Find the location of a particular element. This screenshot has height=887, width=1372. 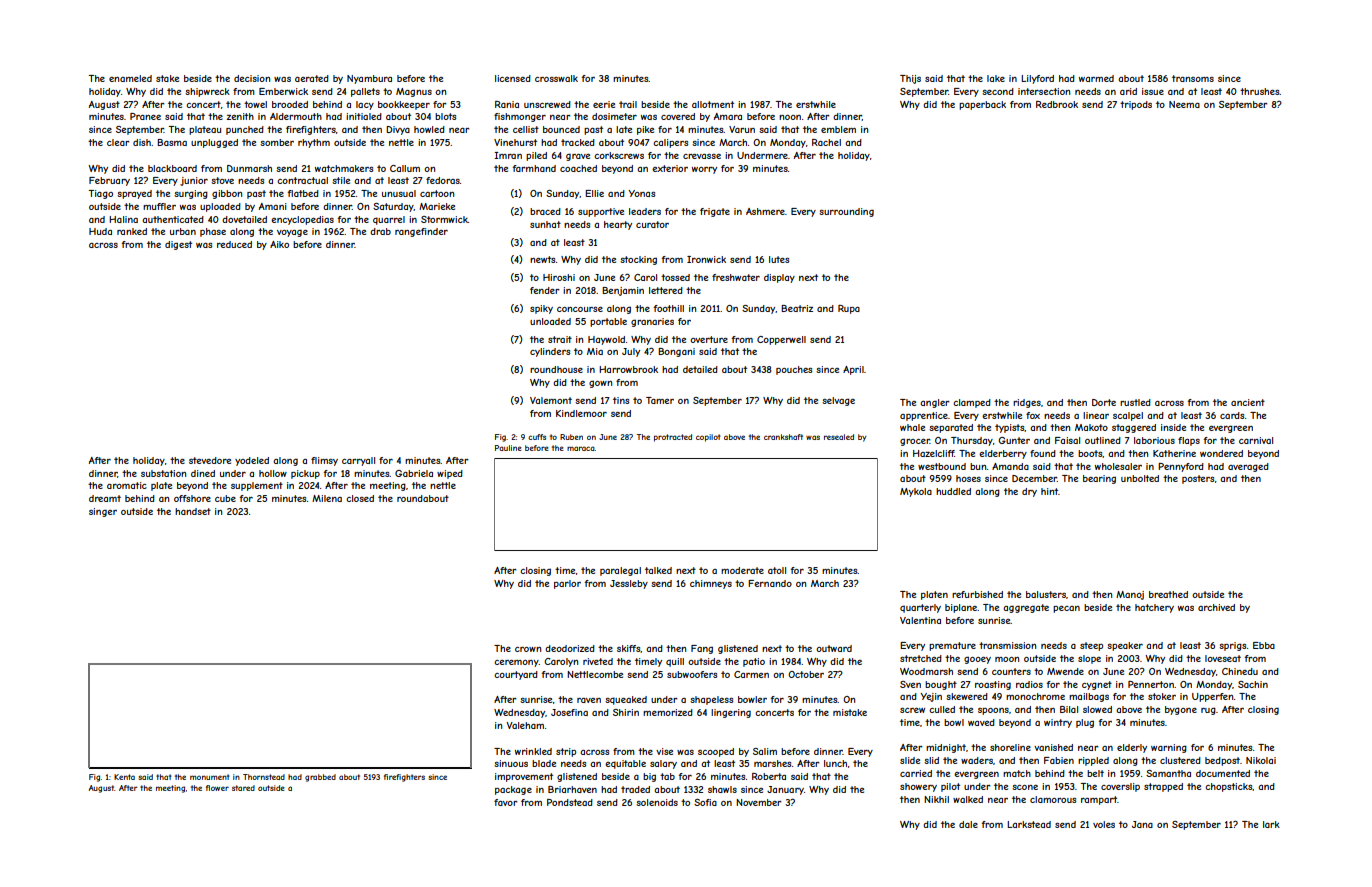

tripods is located at coordinates (1136, 105).
